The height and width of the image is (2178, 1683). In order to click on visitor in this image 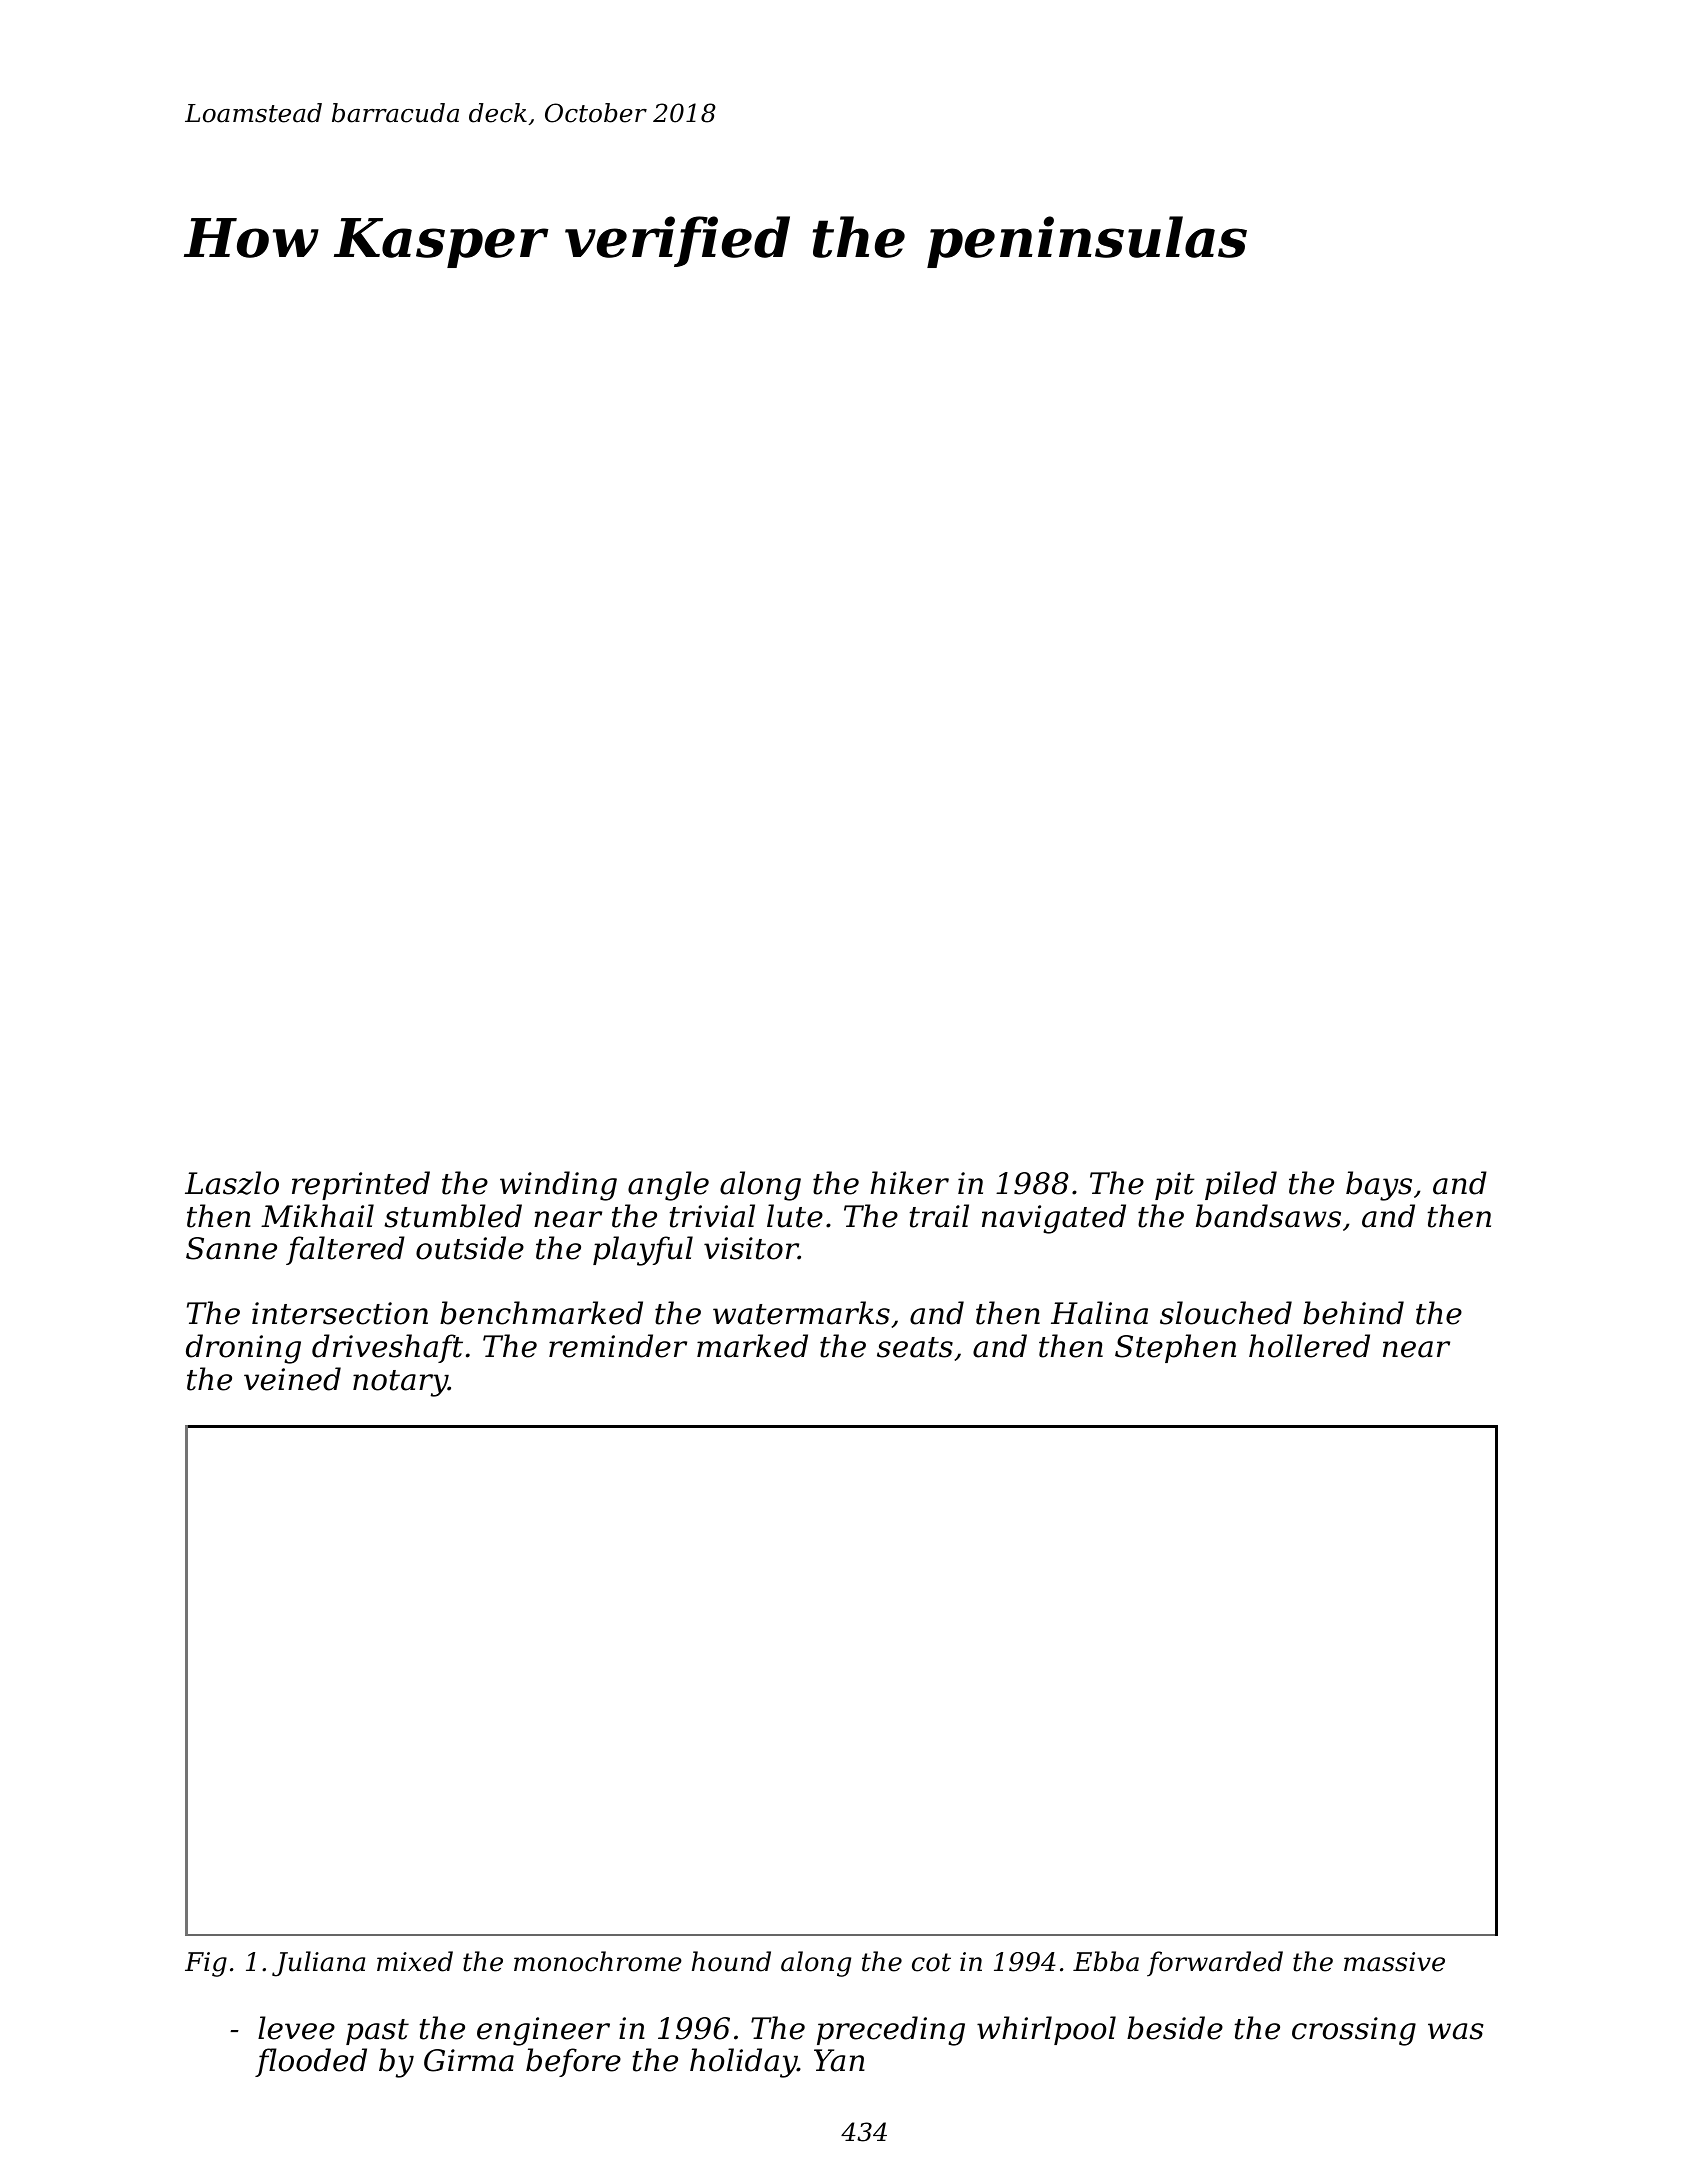, I will do `click(751, 1248)`.
